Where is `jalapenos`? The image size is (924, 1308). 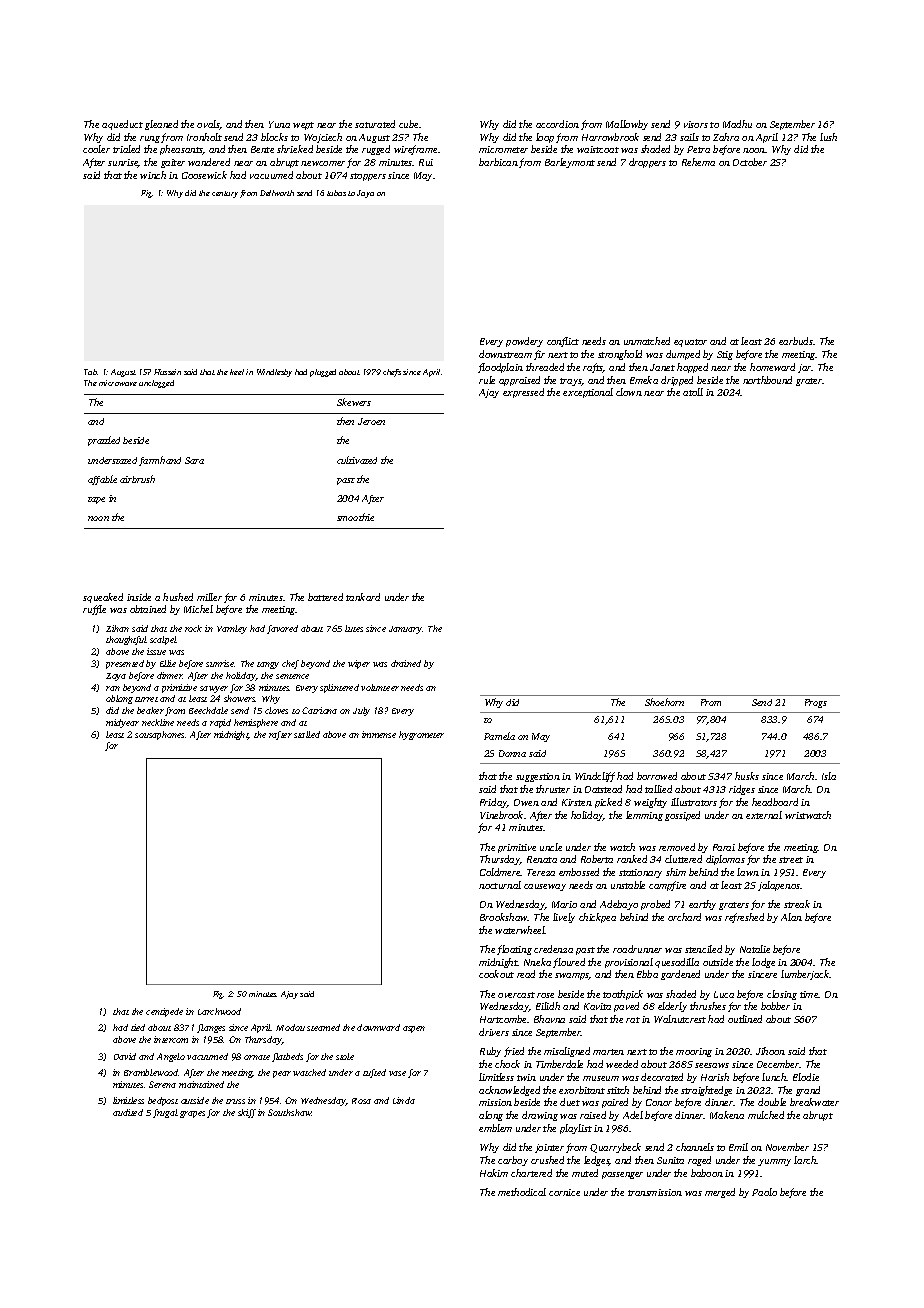
jalapenos is located at coordinates (779, 886).
